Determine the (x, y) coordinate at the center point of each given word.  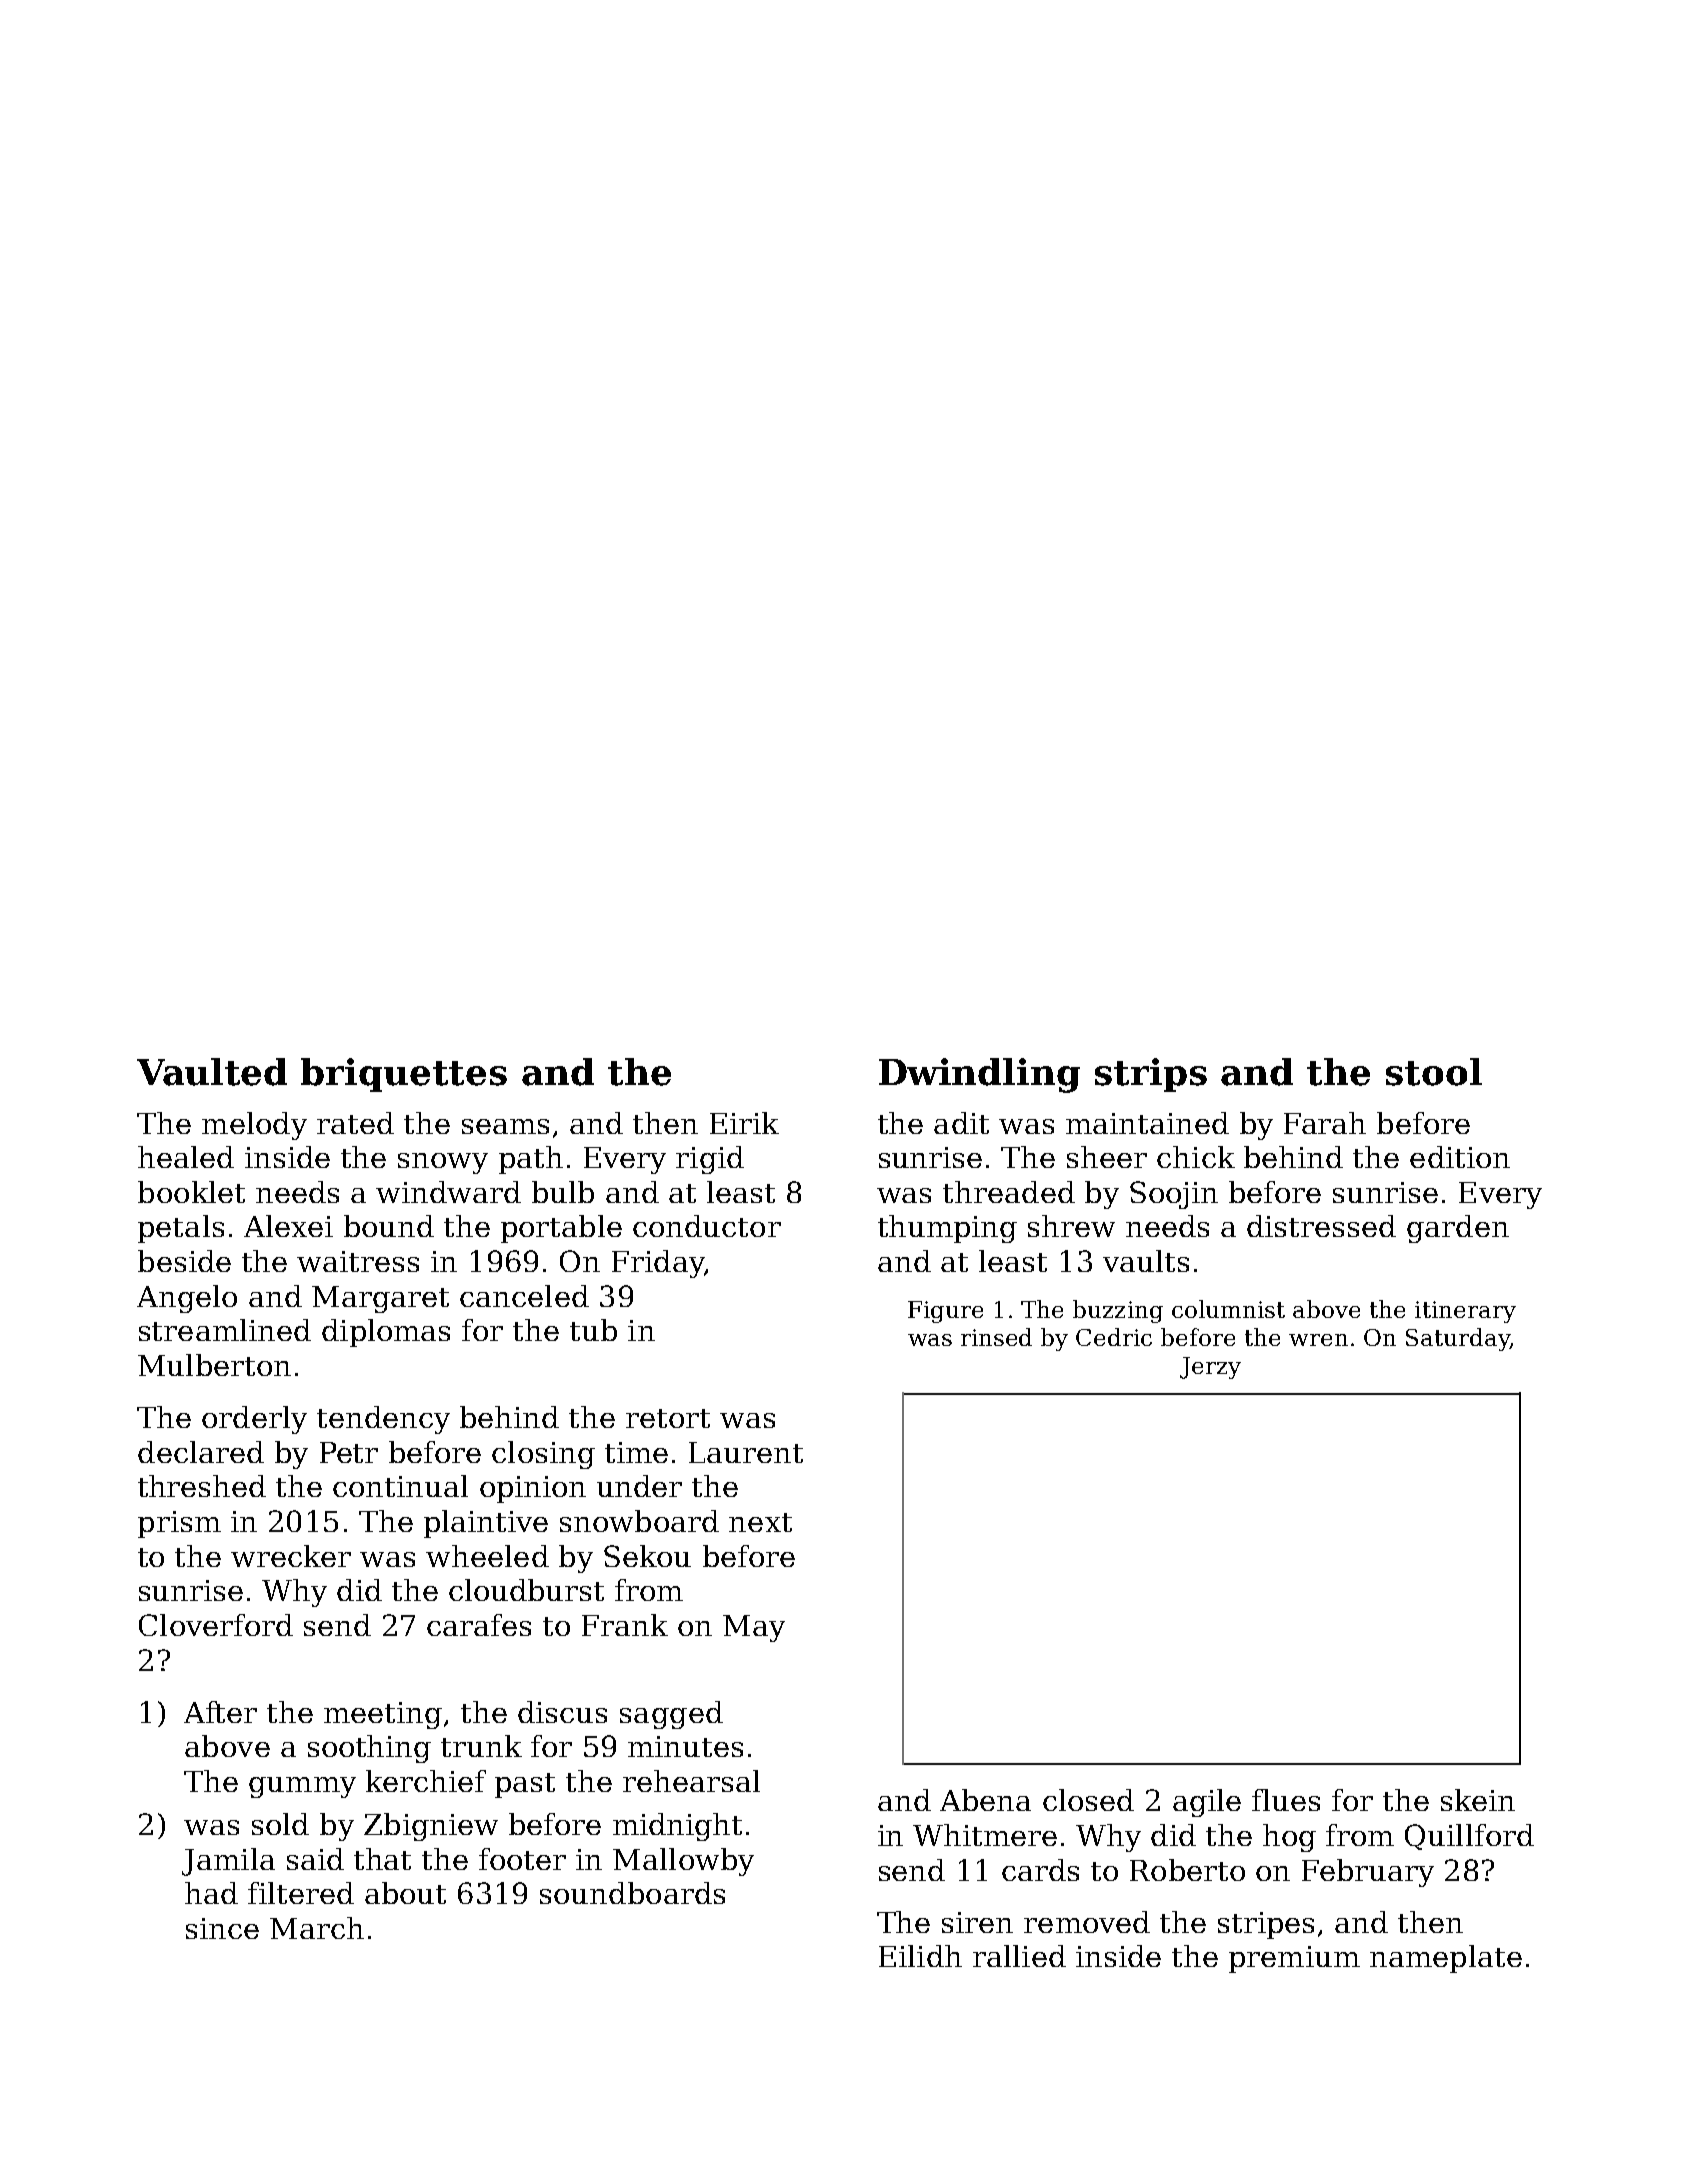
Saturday (1458, 1339)
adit (961, 1123)
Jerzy (1210, 1368)
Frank (625, 1625)
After (220, 1712)
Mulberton (214, 1365)
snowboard (639, 1521)
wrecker (291, 1556)
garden (1458, 1229)
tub (593, 1330)
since (222, 1928)
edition (1460, 1157)
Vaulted (212, 1072)
